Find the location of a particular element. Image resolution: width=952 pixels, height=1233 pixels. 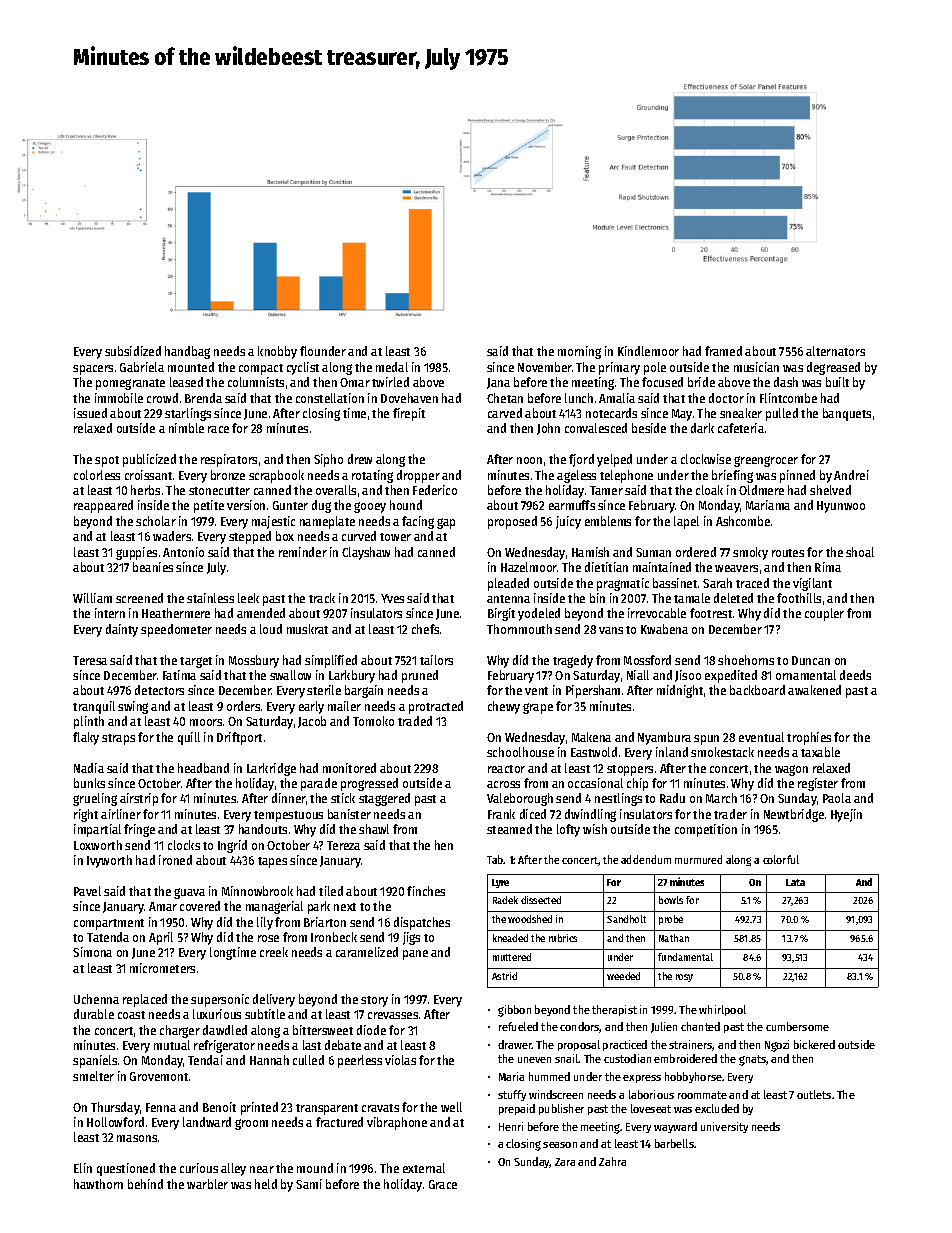

Jacob is located at coordinates (312, 722).
